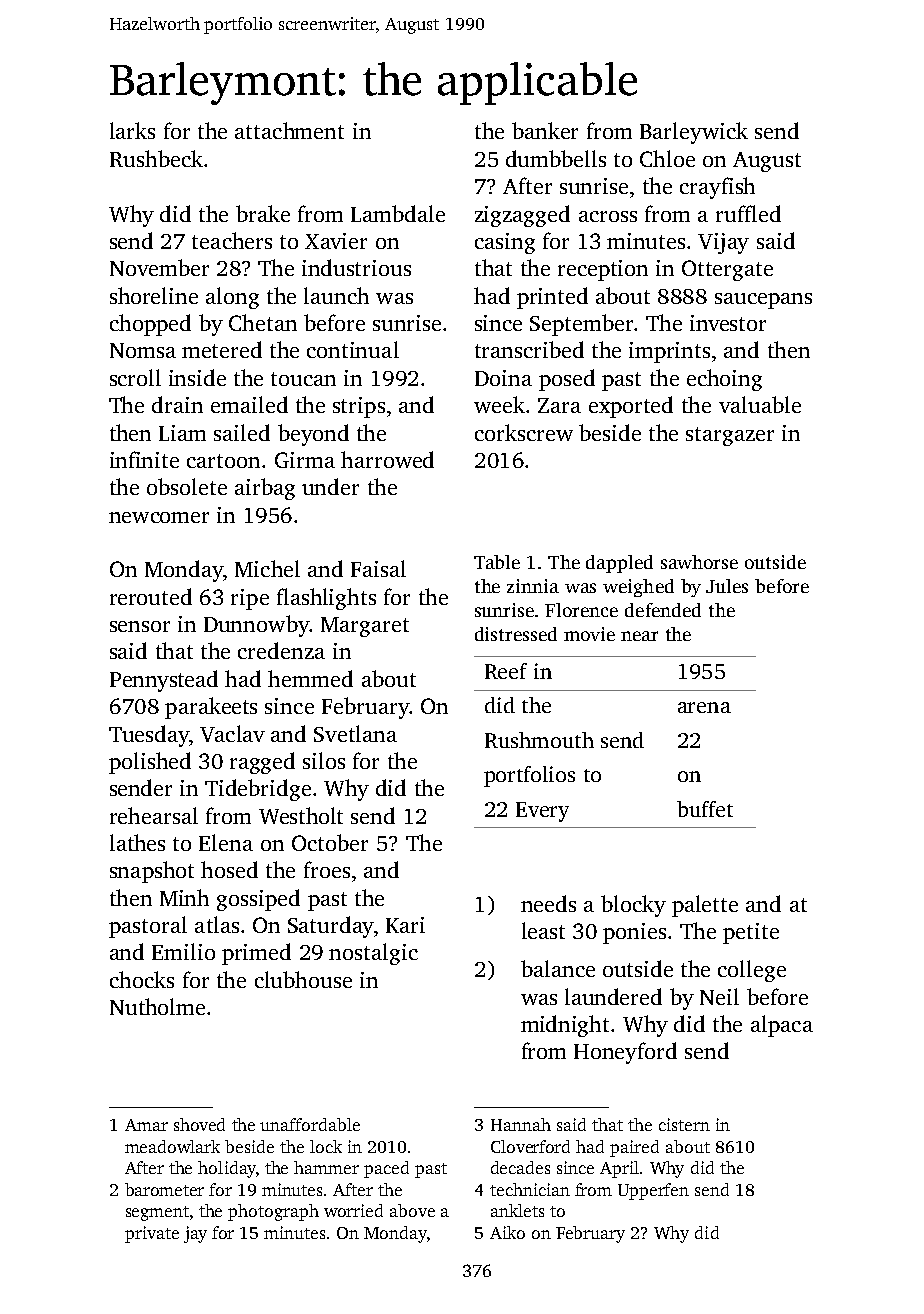 The height and width of the screenshot is (1314, 924). Describe the element at coordinates (398, 213) in the screenshot. I see `Lambdale` at that location.
